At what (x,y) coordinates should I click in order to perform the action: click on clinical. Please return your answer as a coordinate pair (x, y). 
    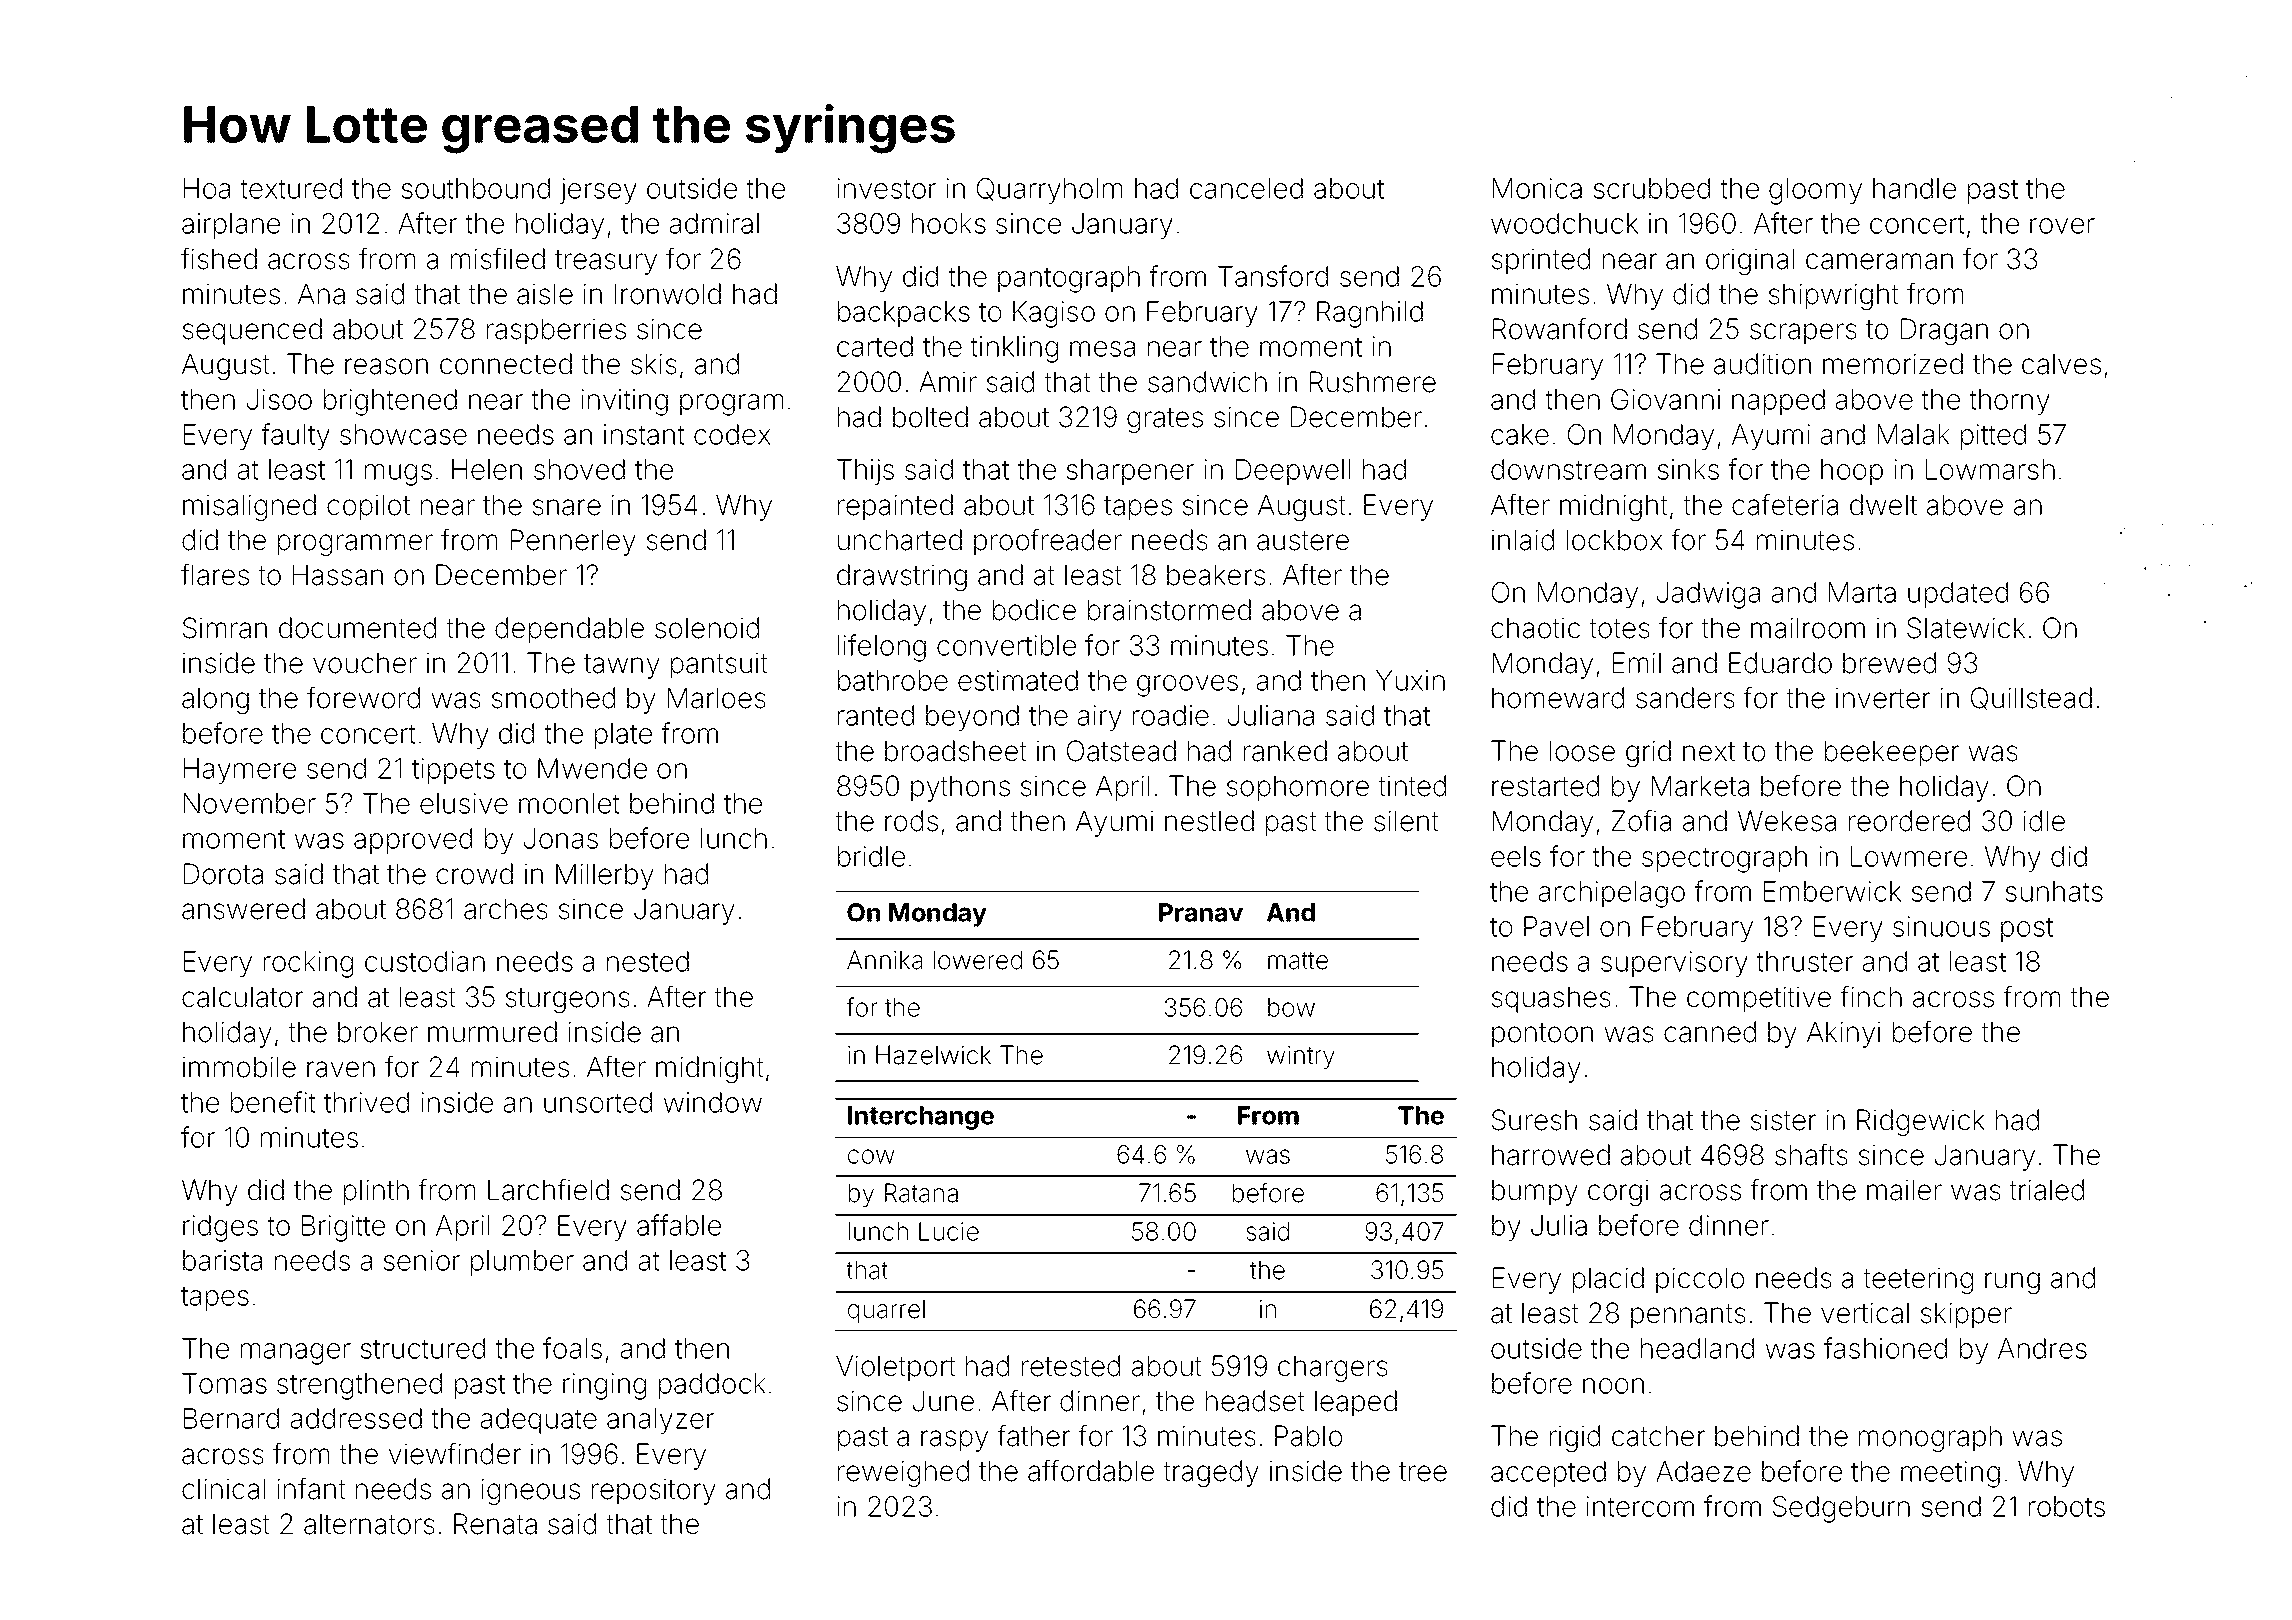
    Looking at the image, I should click on (223, 1489).
